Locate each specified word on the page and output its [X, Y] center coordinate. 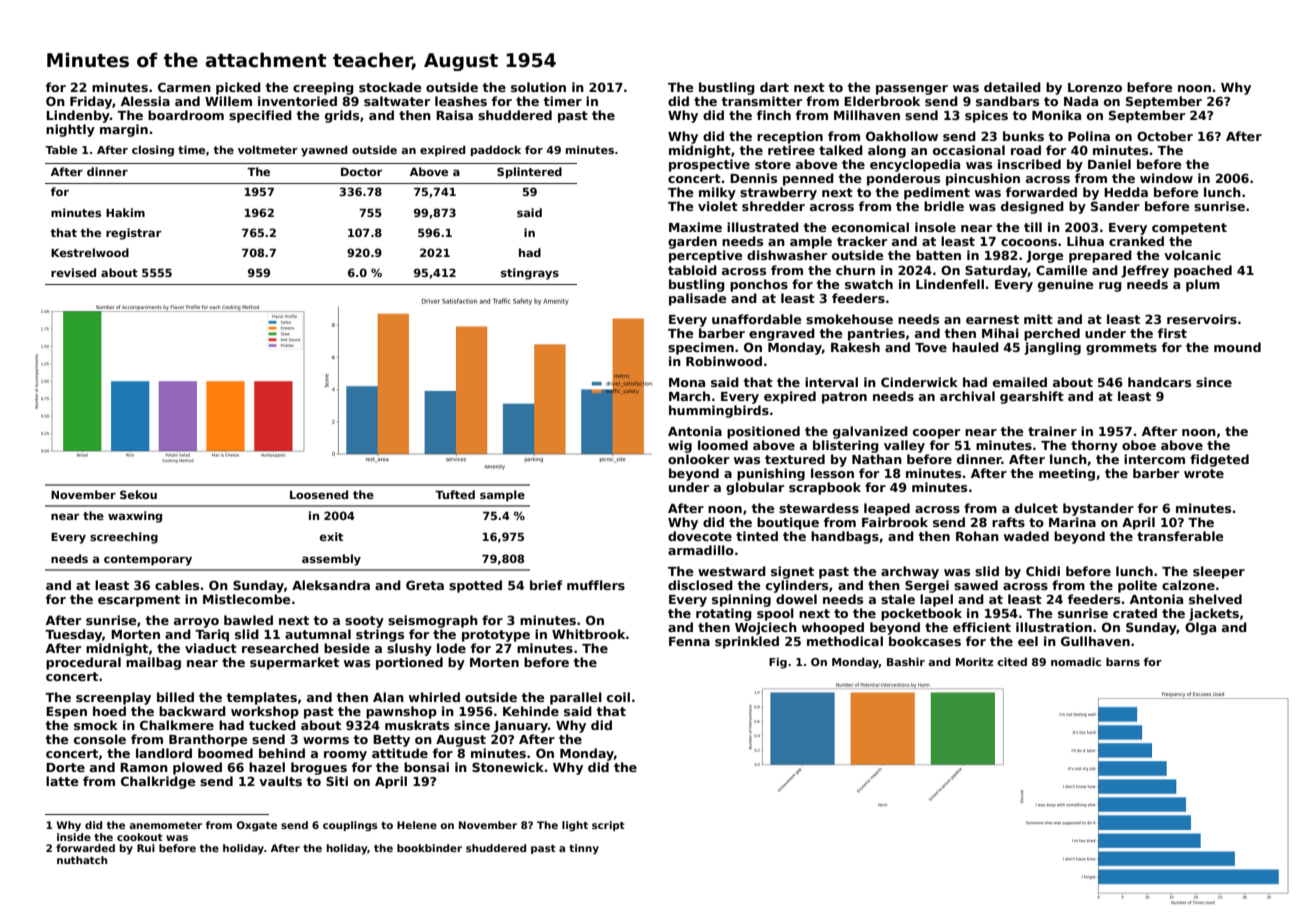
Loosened [319, 494]
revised [73, 272]
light [575, 826]
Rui [146, 848]
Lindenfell [950, 284]
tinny [584, 849]
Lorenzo [1095, 87]
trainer [1052, 431]
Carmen [184, 87]
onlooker [698, 459]
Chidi [1043, 571]
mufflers [596, 585]
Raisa [454, 115]
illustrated [763, 227]
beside [347, 648]
